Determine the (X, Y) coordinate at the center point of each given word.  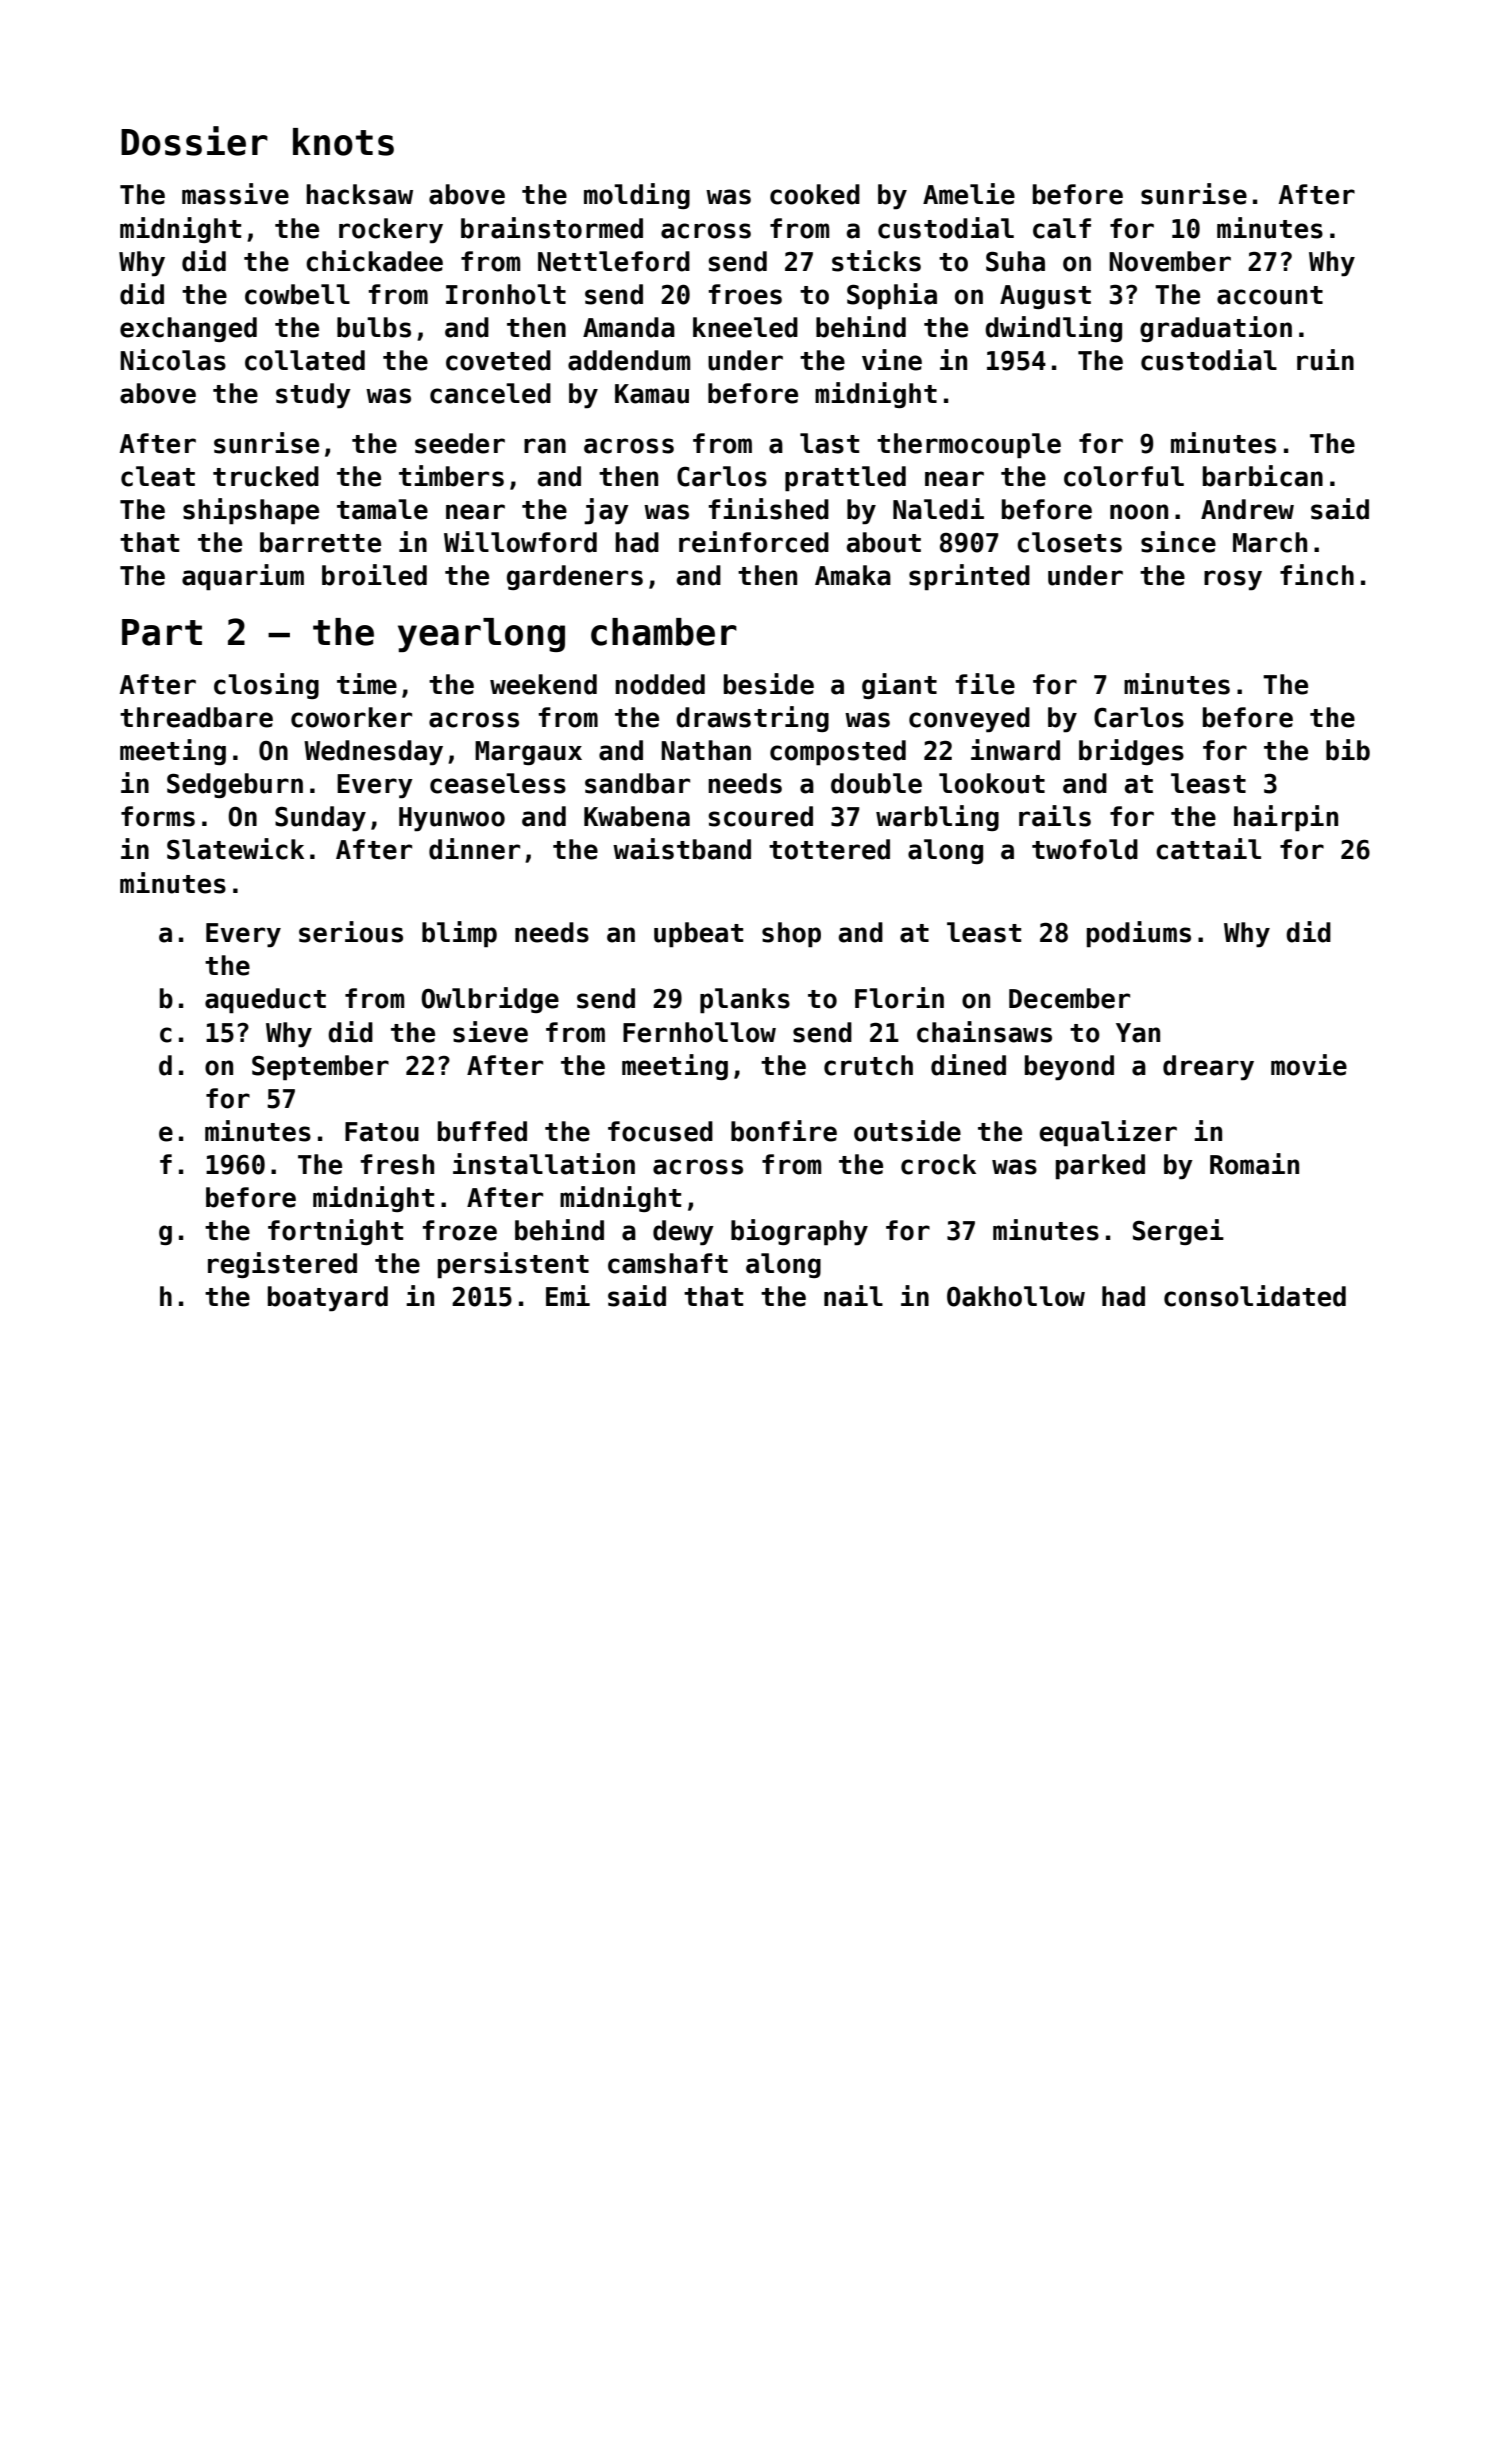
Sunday (320, 819)
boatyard (328, 1299)
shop (791, 935)
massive (235, 194)
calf (1062, 228)
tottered (829, 849)
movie (1309, 1065)
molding (637, 196)
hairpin (1286, 818)
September (320, 1068)
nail (853, 1296)
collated (305, 360)
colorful (1124, 476)
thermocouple (969, 446)
